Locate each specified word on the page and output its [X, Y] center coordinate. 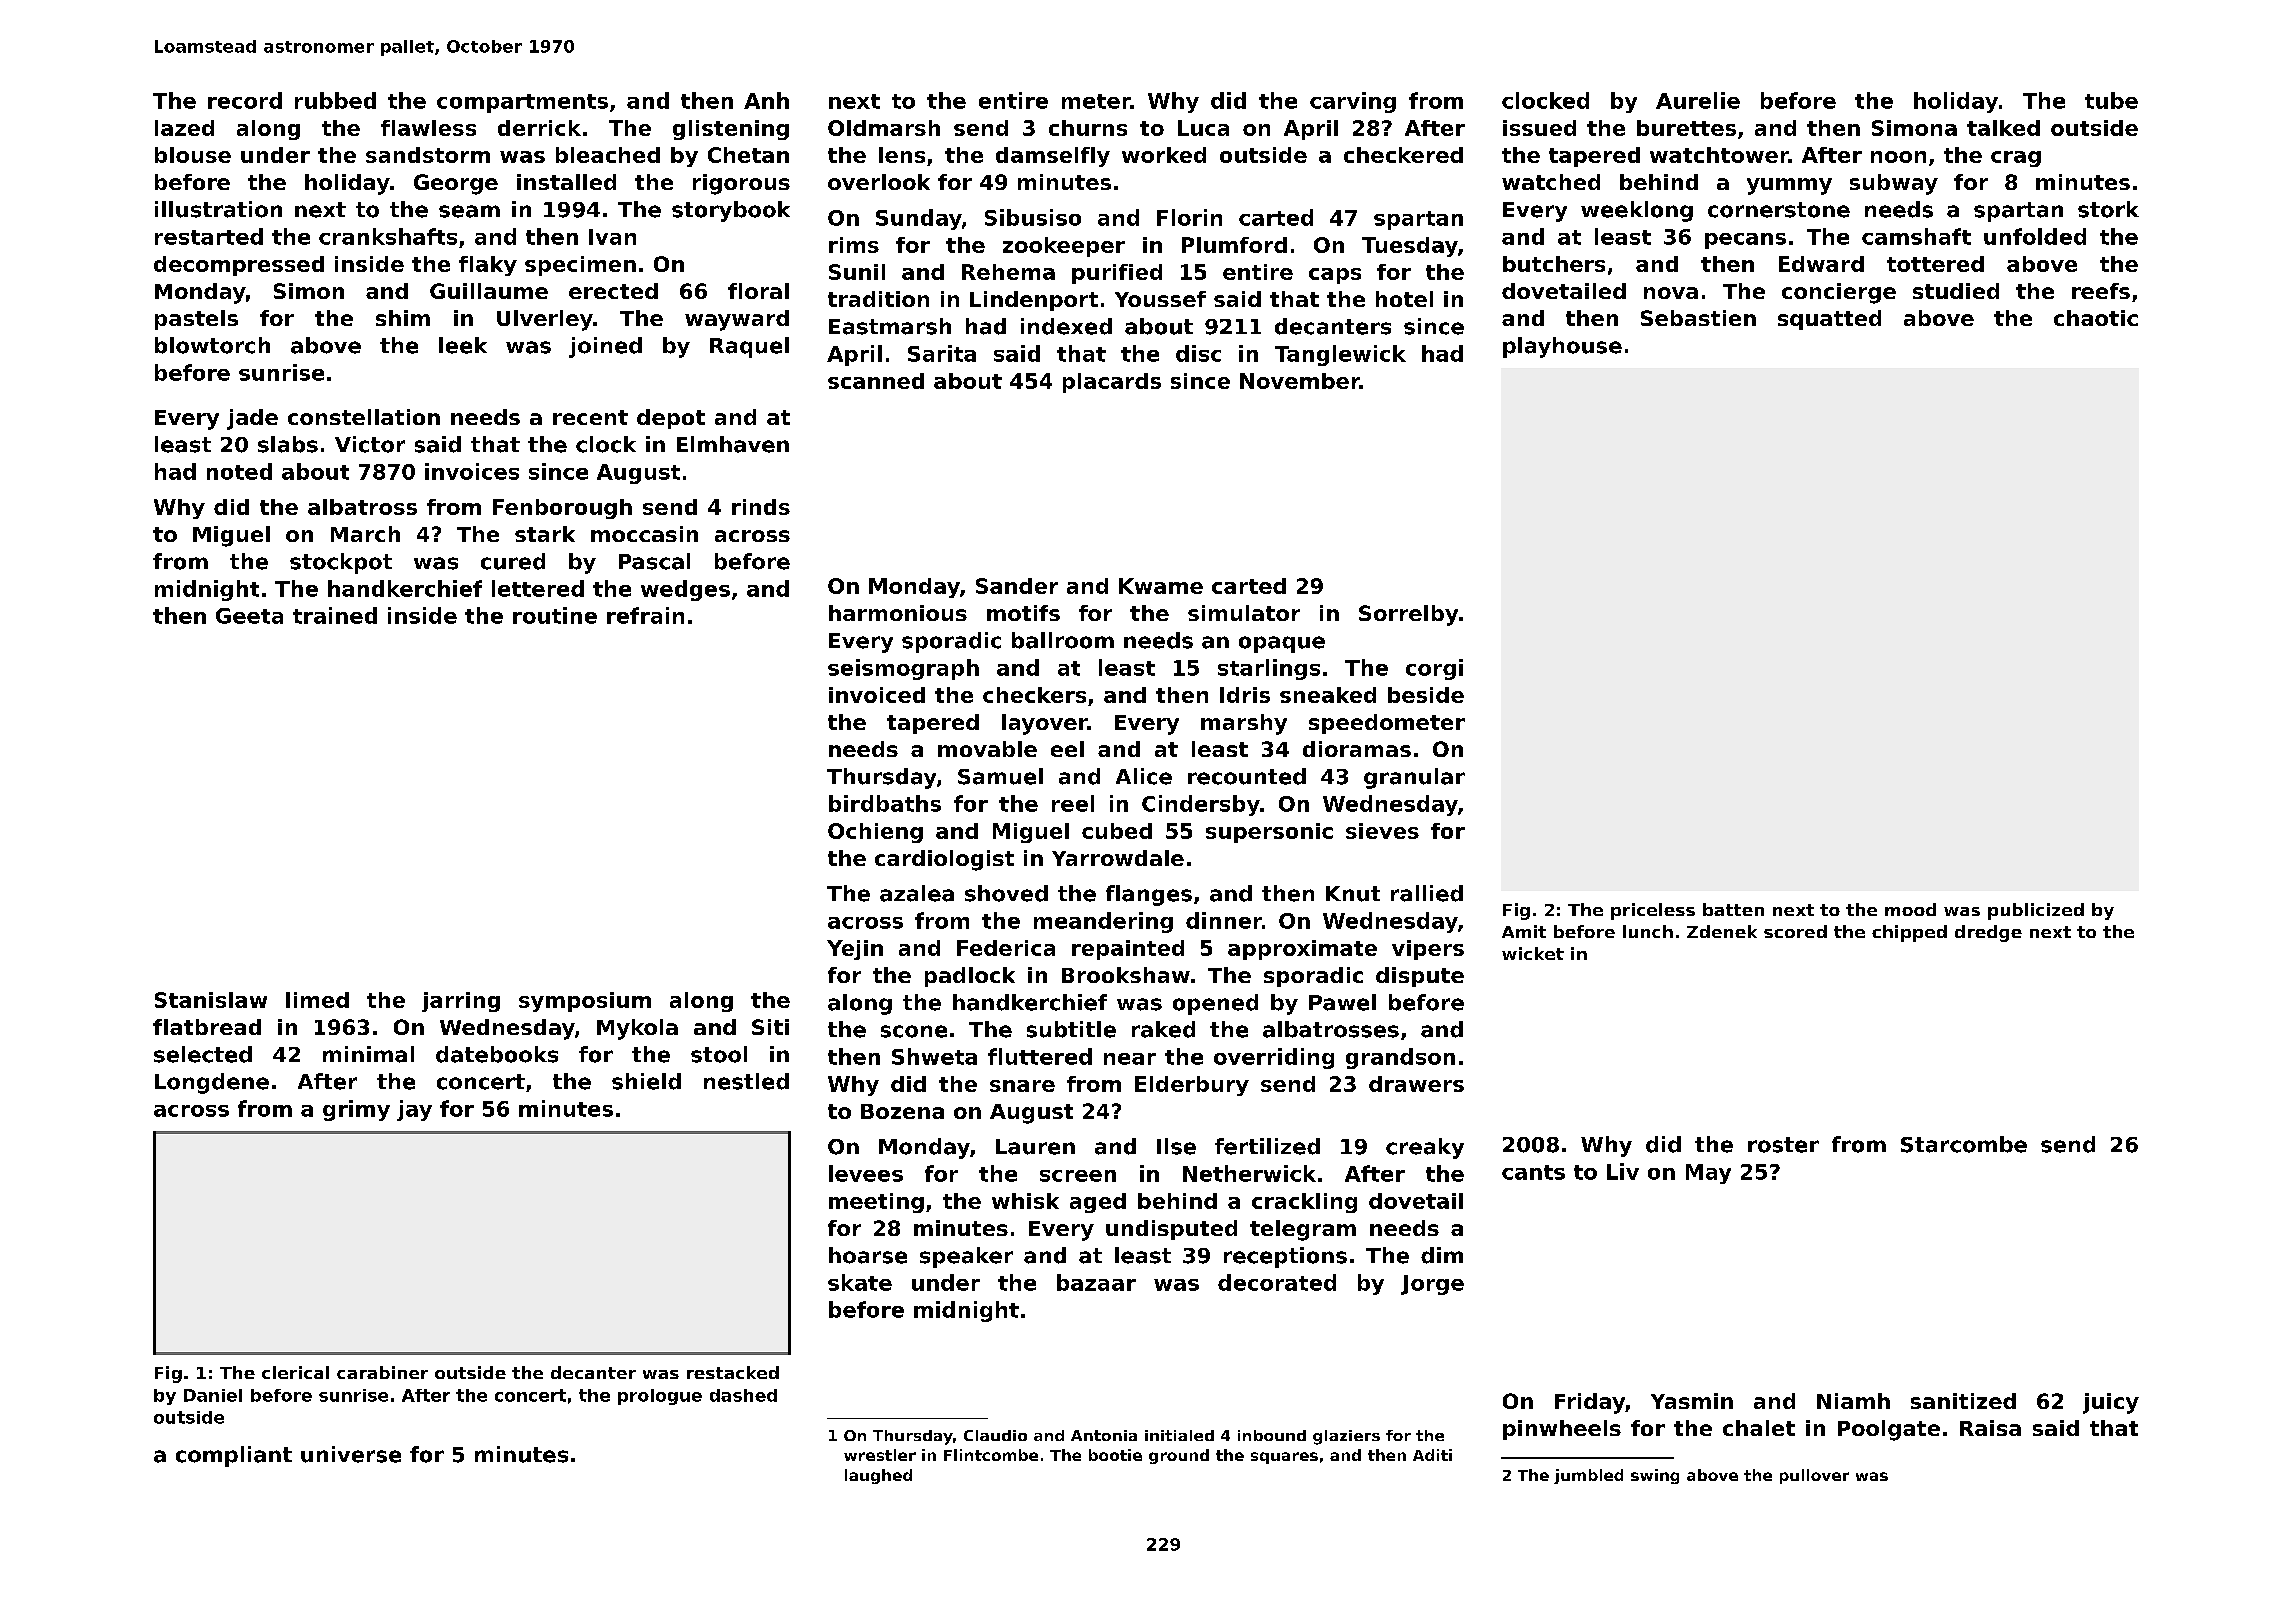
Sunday [919, 219]
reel [1073, 803]
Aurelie [1698, 100]
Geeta [249, 616]
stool [719, 1054]
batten [1733, 909]
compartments [522, 103]
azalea [917, 893]
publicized [2036, 911]
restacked [733, 1372]
